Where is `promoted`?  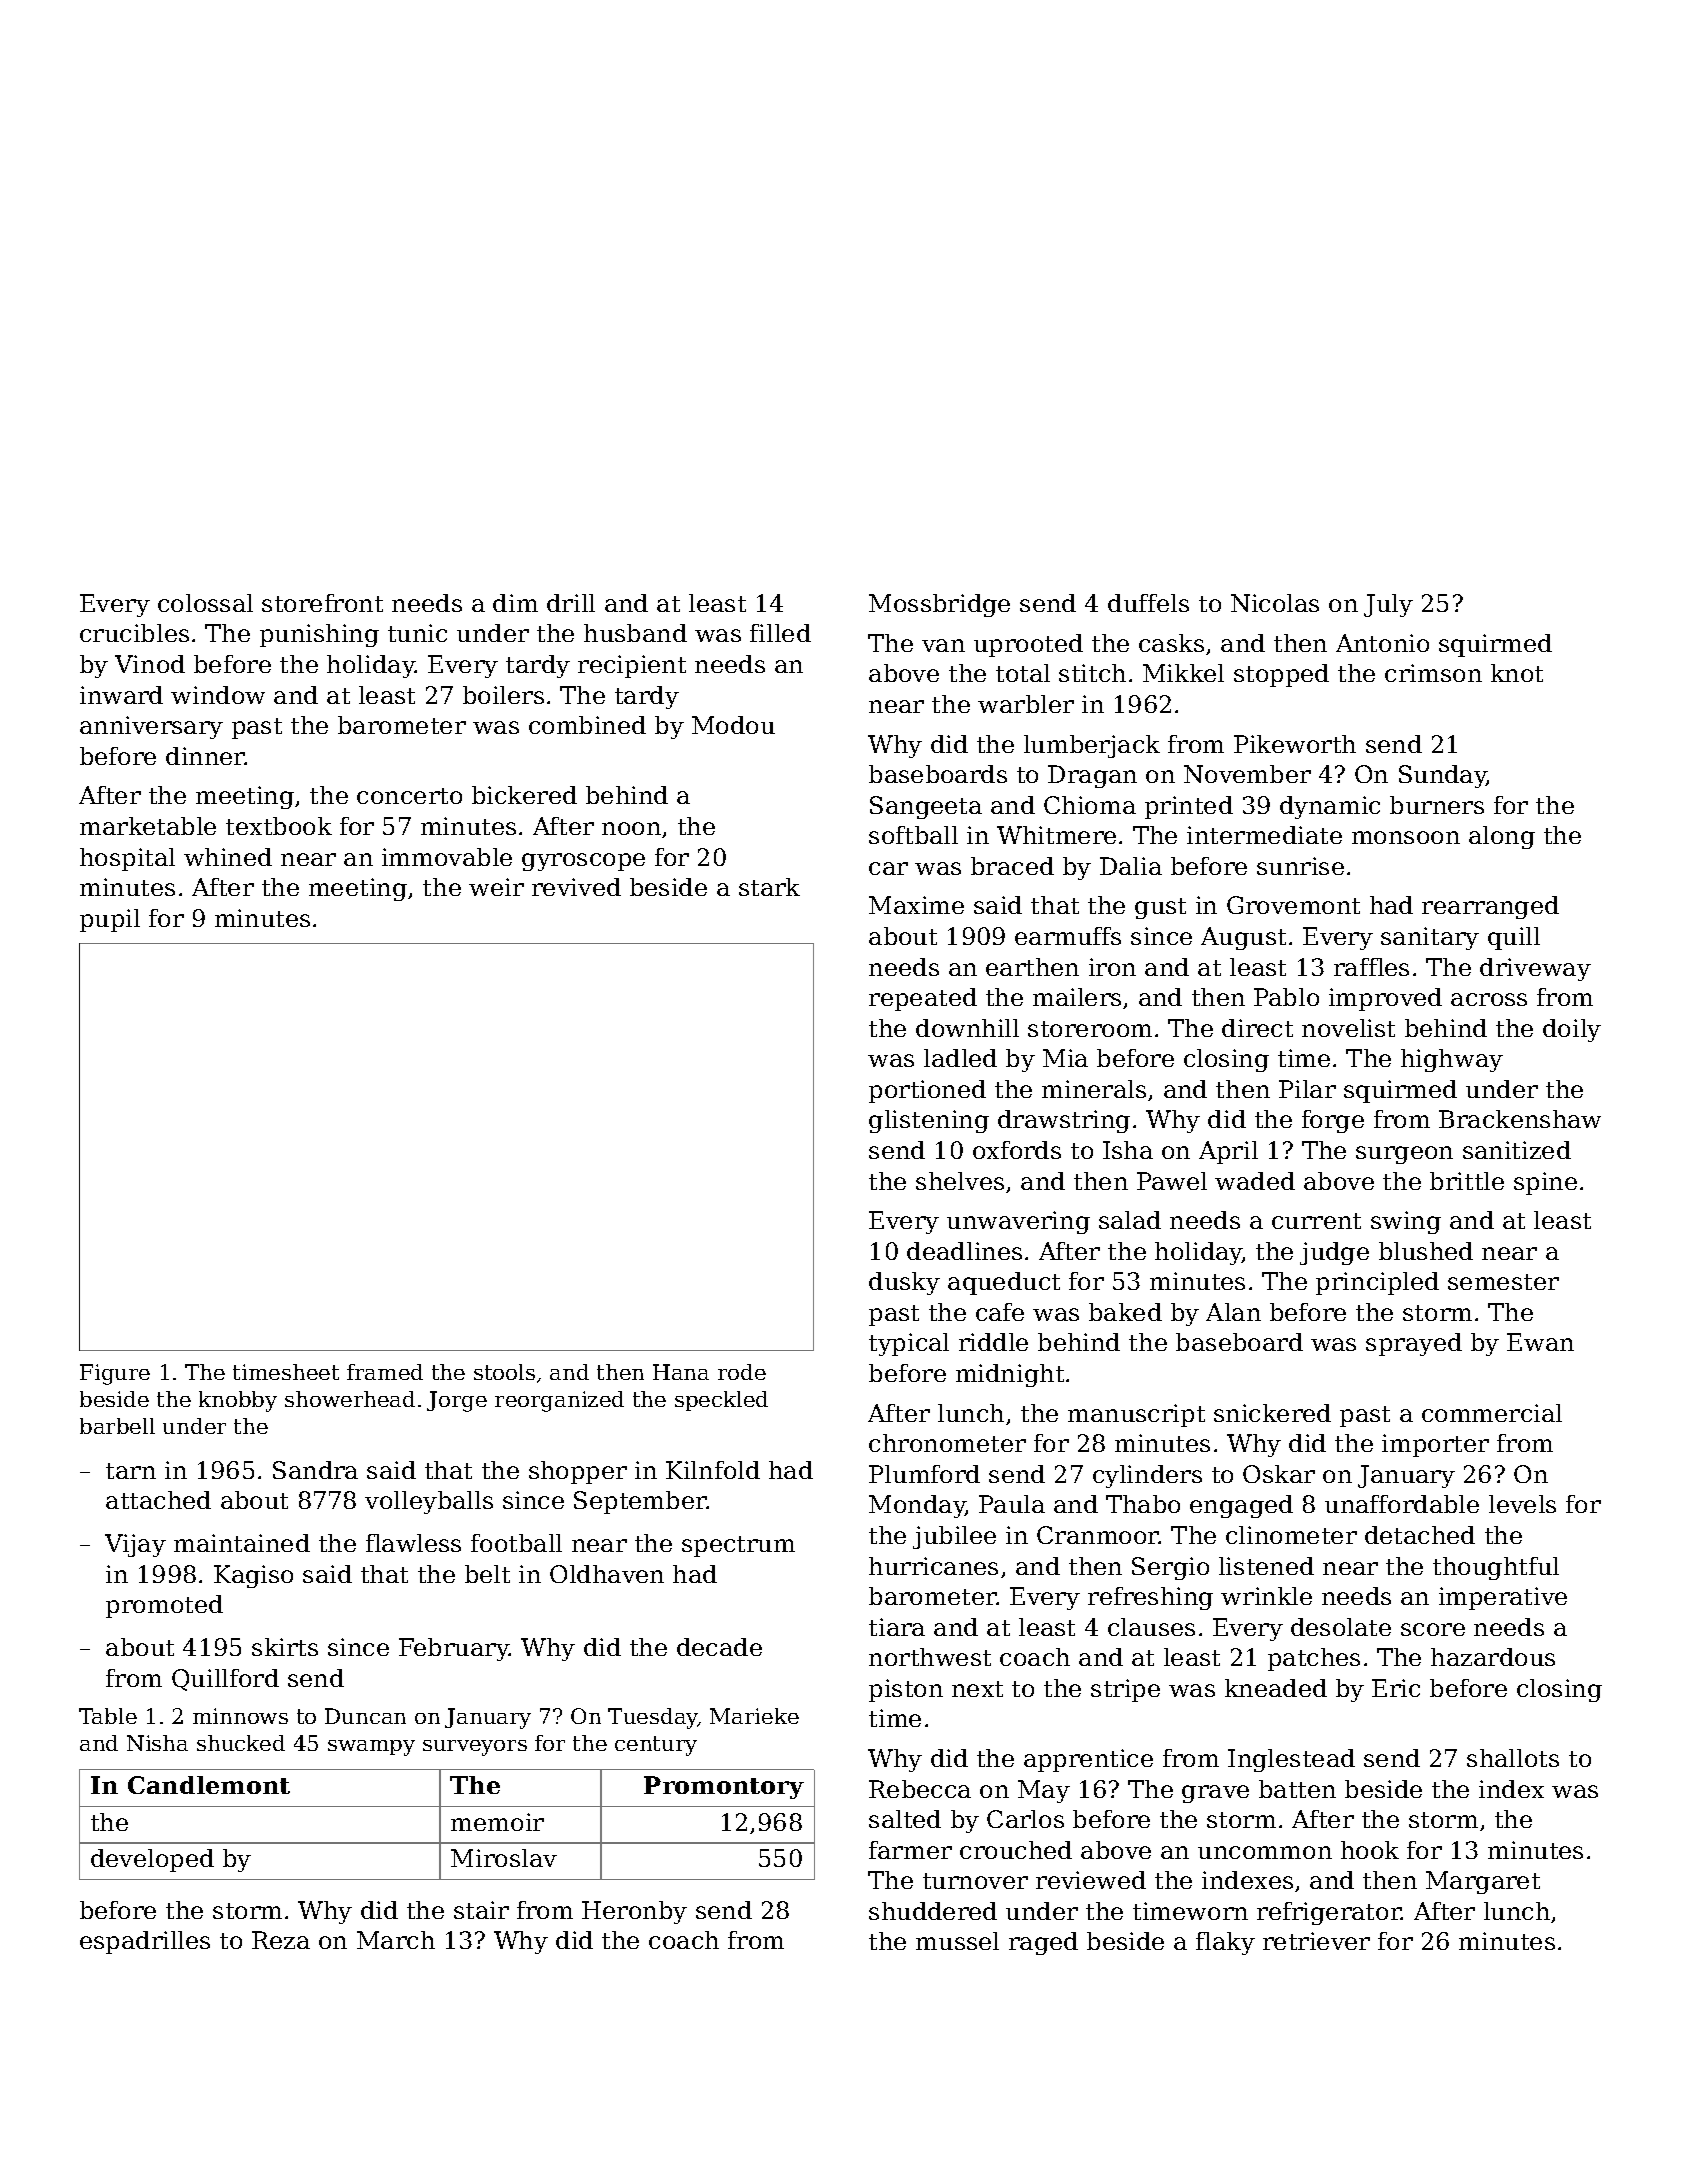
promoted is located at coordinates (164, 1606).
